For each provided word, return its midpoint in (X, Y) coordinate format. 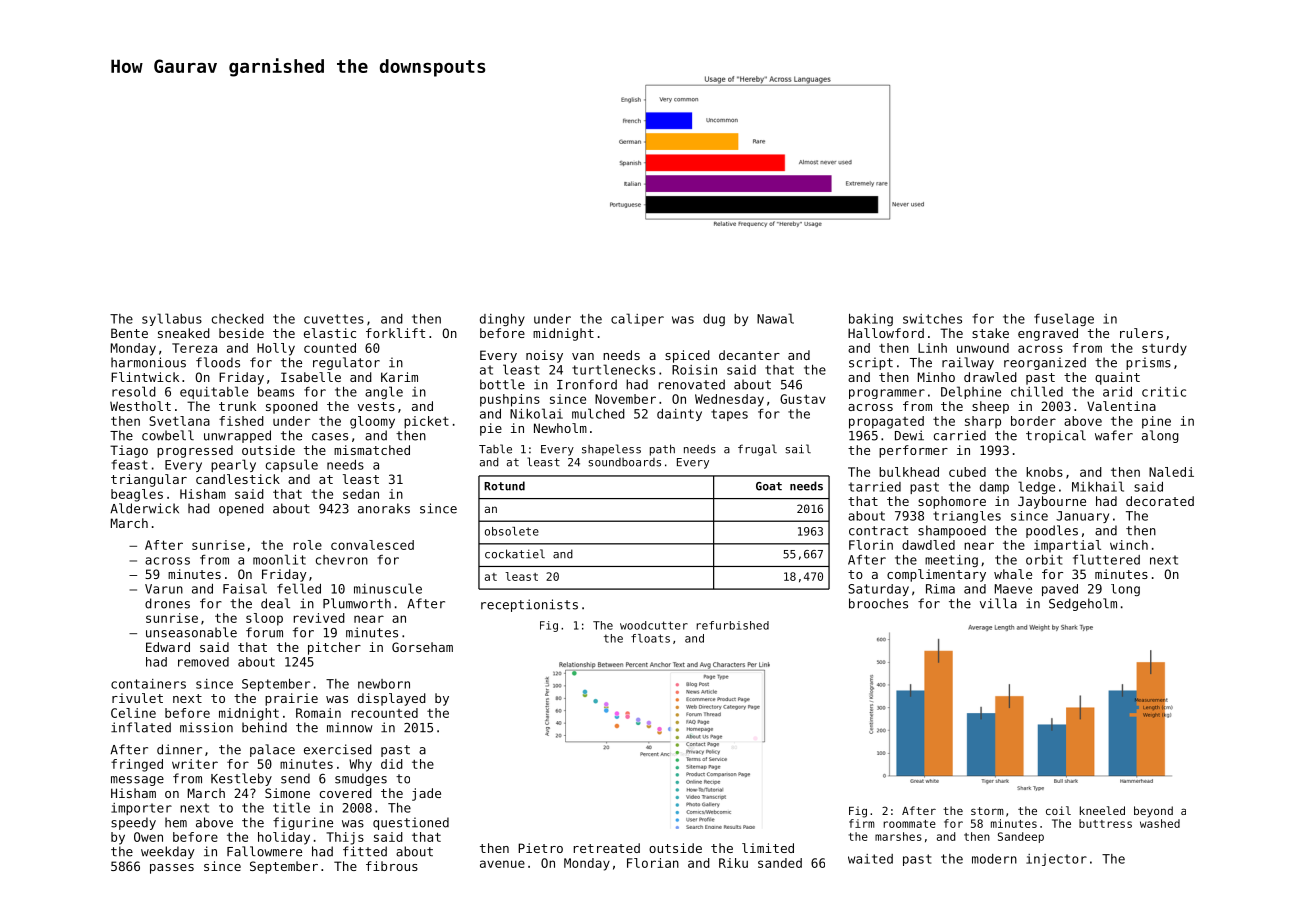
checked (238, 319)
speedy (133, 823)
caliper (637, 319)
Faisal (245, 588)
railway (968, 363)
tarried (875, 487)
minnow (350, 727)
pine (1156, 422)
